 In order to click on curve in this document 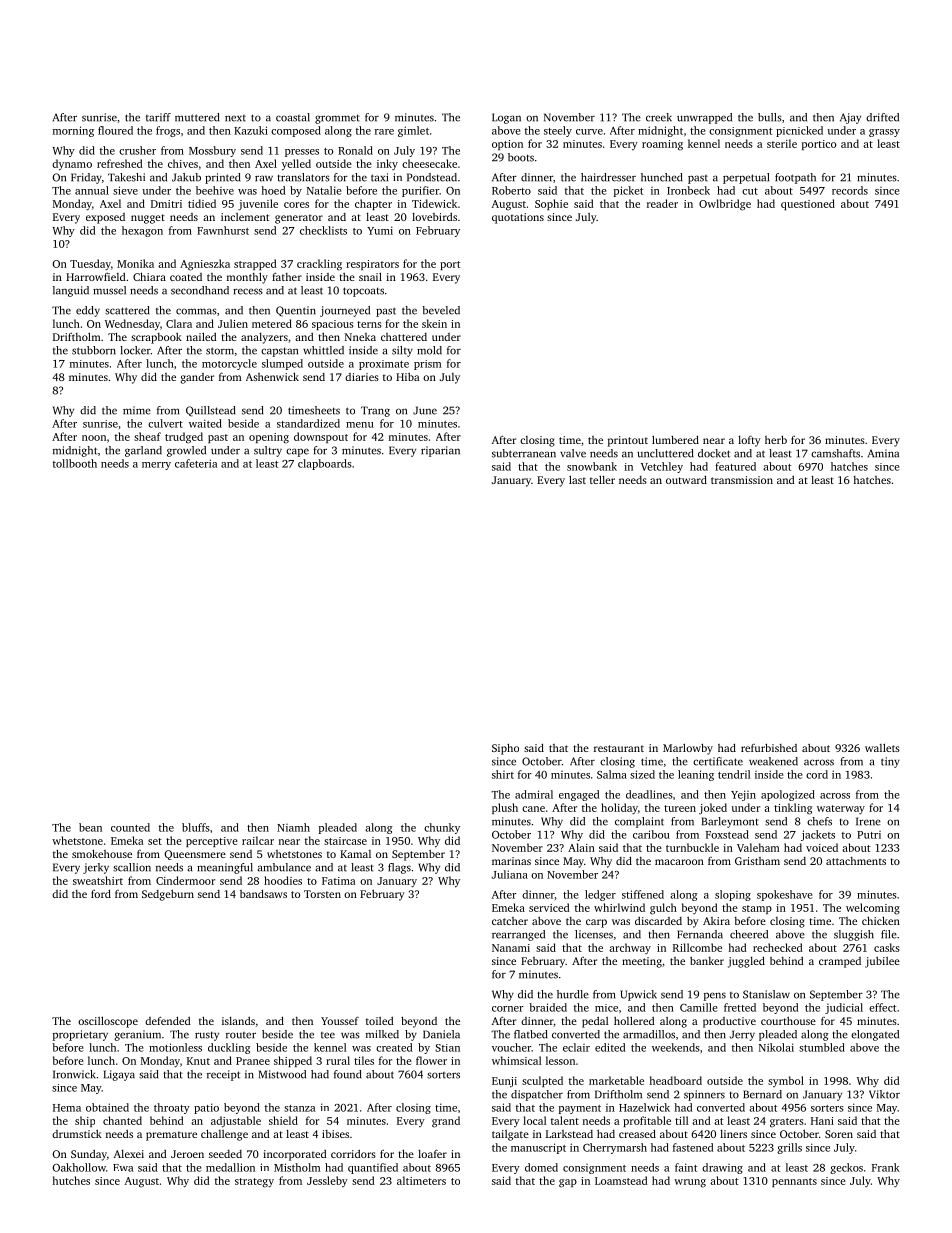, I will do `click(589, 132)`.
